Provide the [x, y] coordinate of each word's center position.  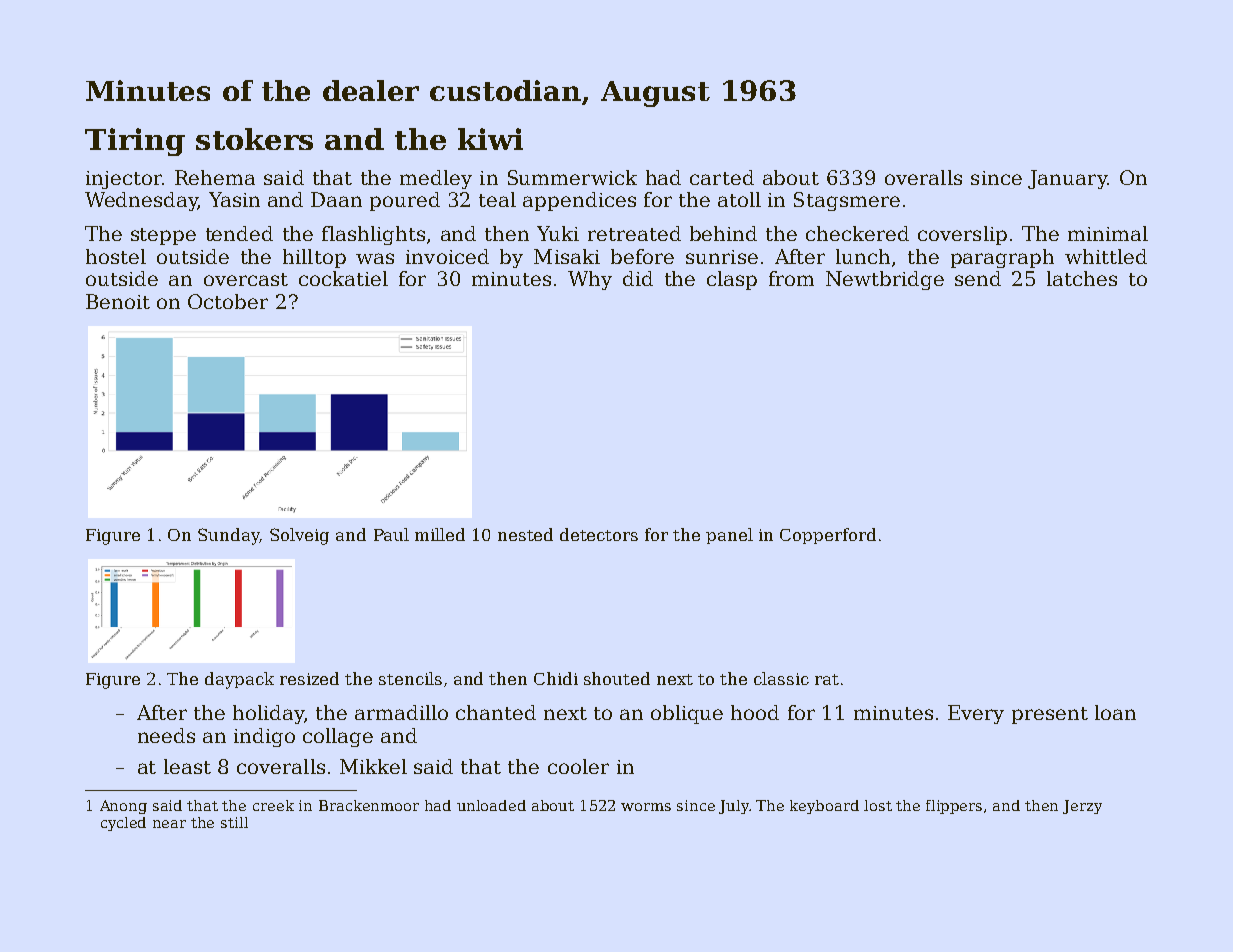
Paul [391, 534]
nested [525, 534]
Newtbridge [885, 280]
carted [722, 177]
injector [124, 180]
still [234, 822]
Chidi [556, 678]
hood [755, 712]
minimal [1108, 233]
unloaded [491, 805]
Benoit [118, 301]
